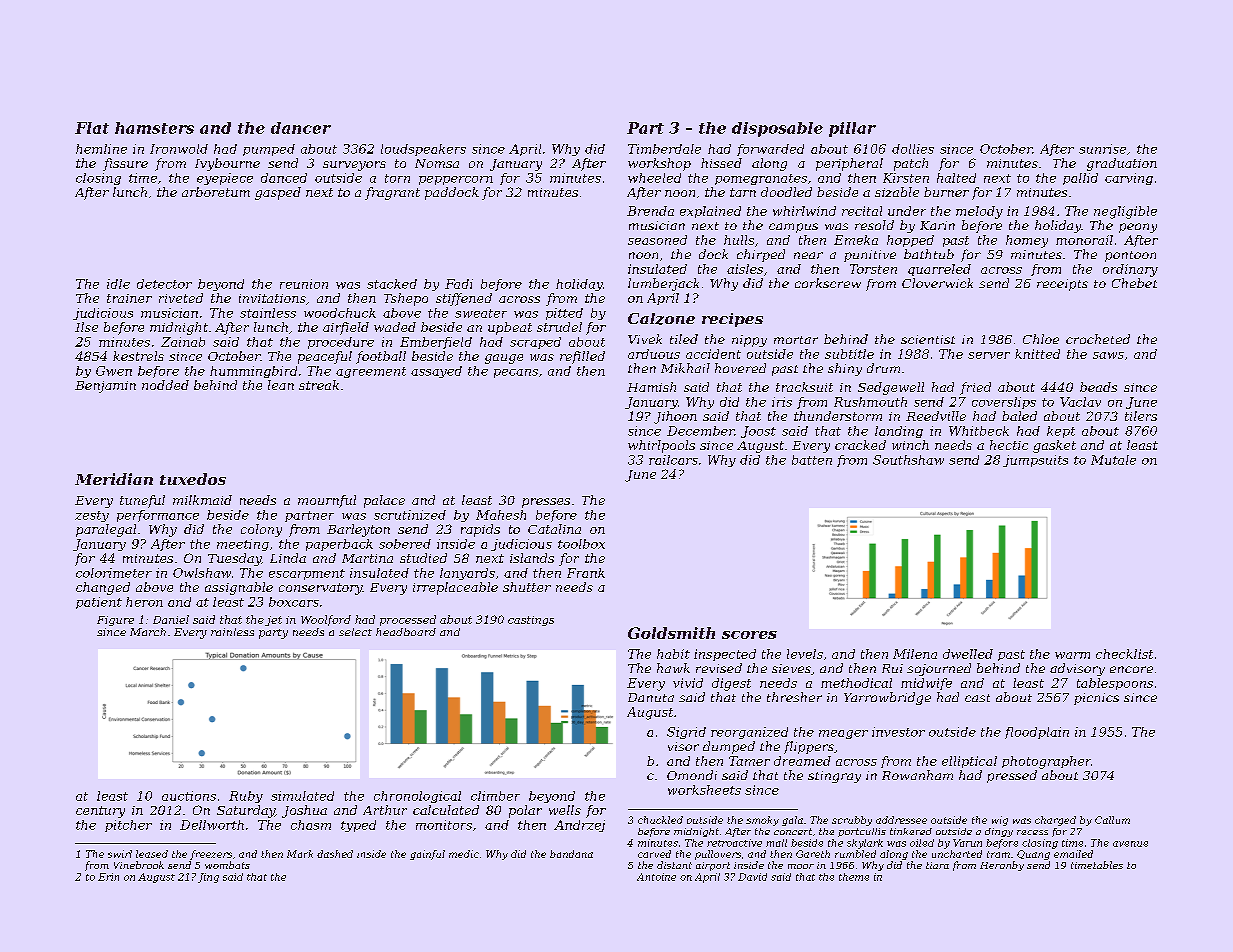  What do you see at coordinates (1141, 416) in the screenshot?
I see `tilers` at bounding box center [1141, 416].
